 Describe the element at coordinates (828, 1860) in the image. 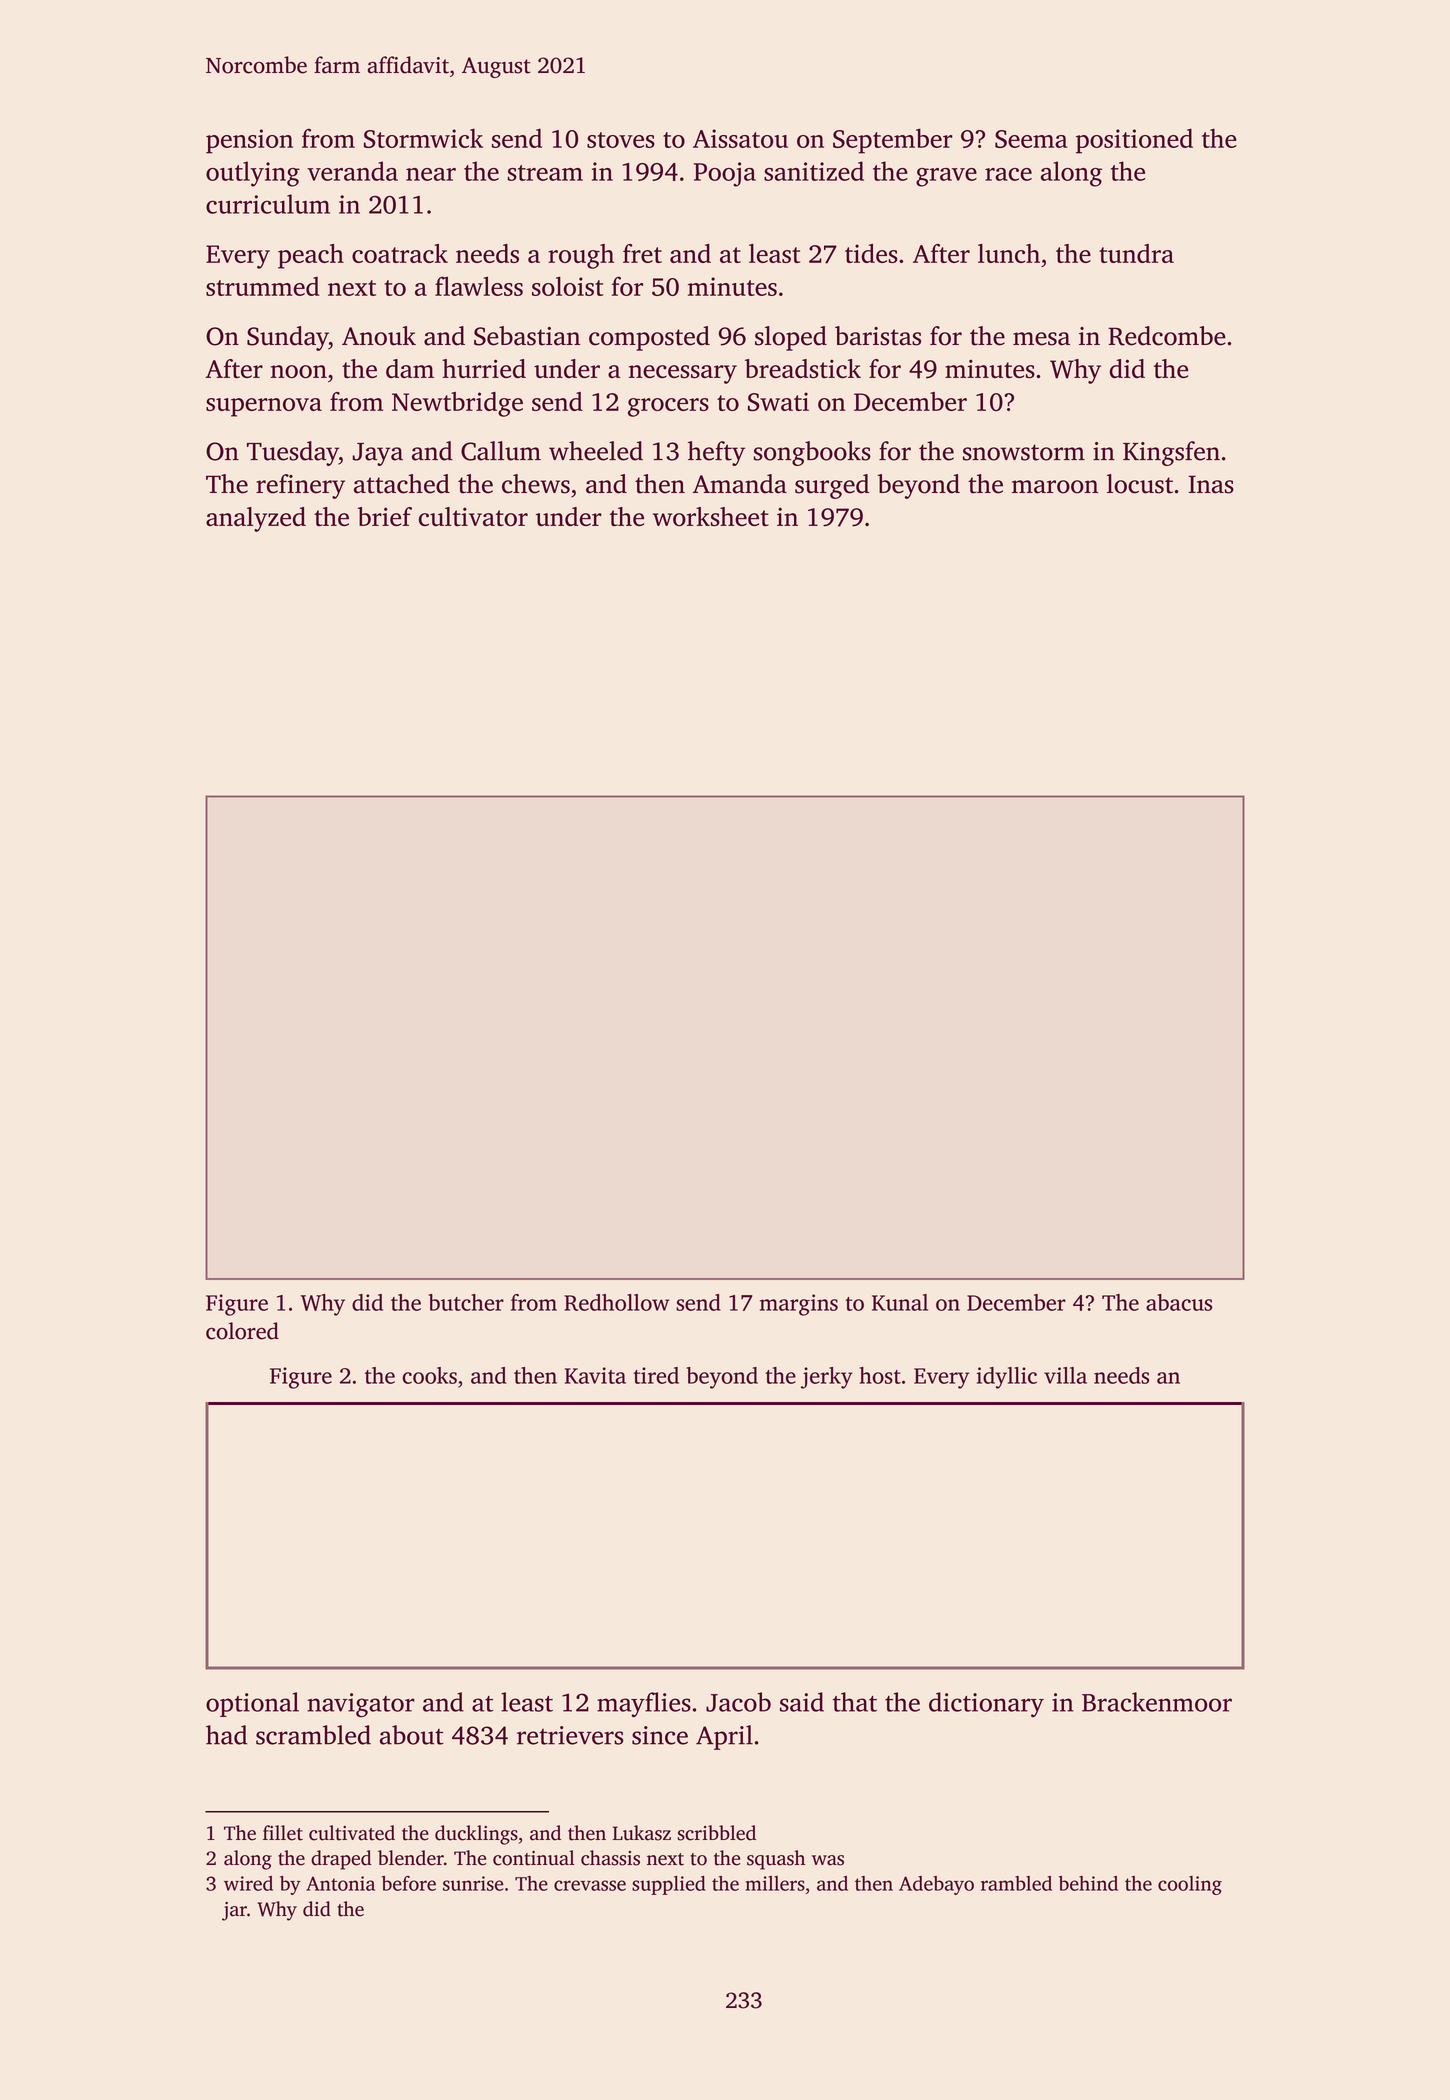

I see `was` at that location.
